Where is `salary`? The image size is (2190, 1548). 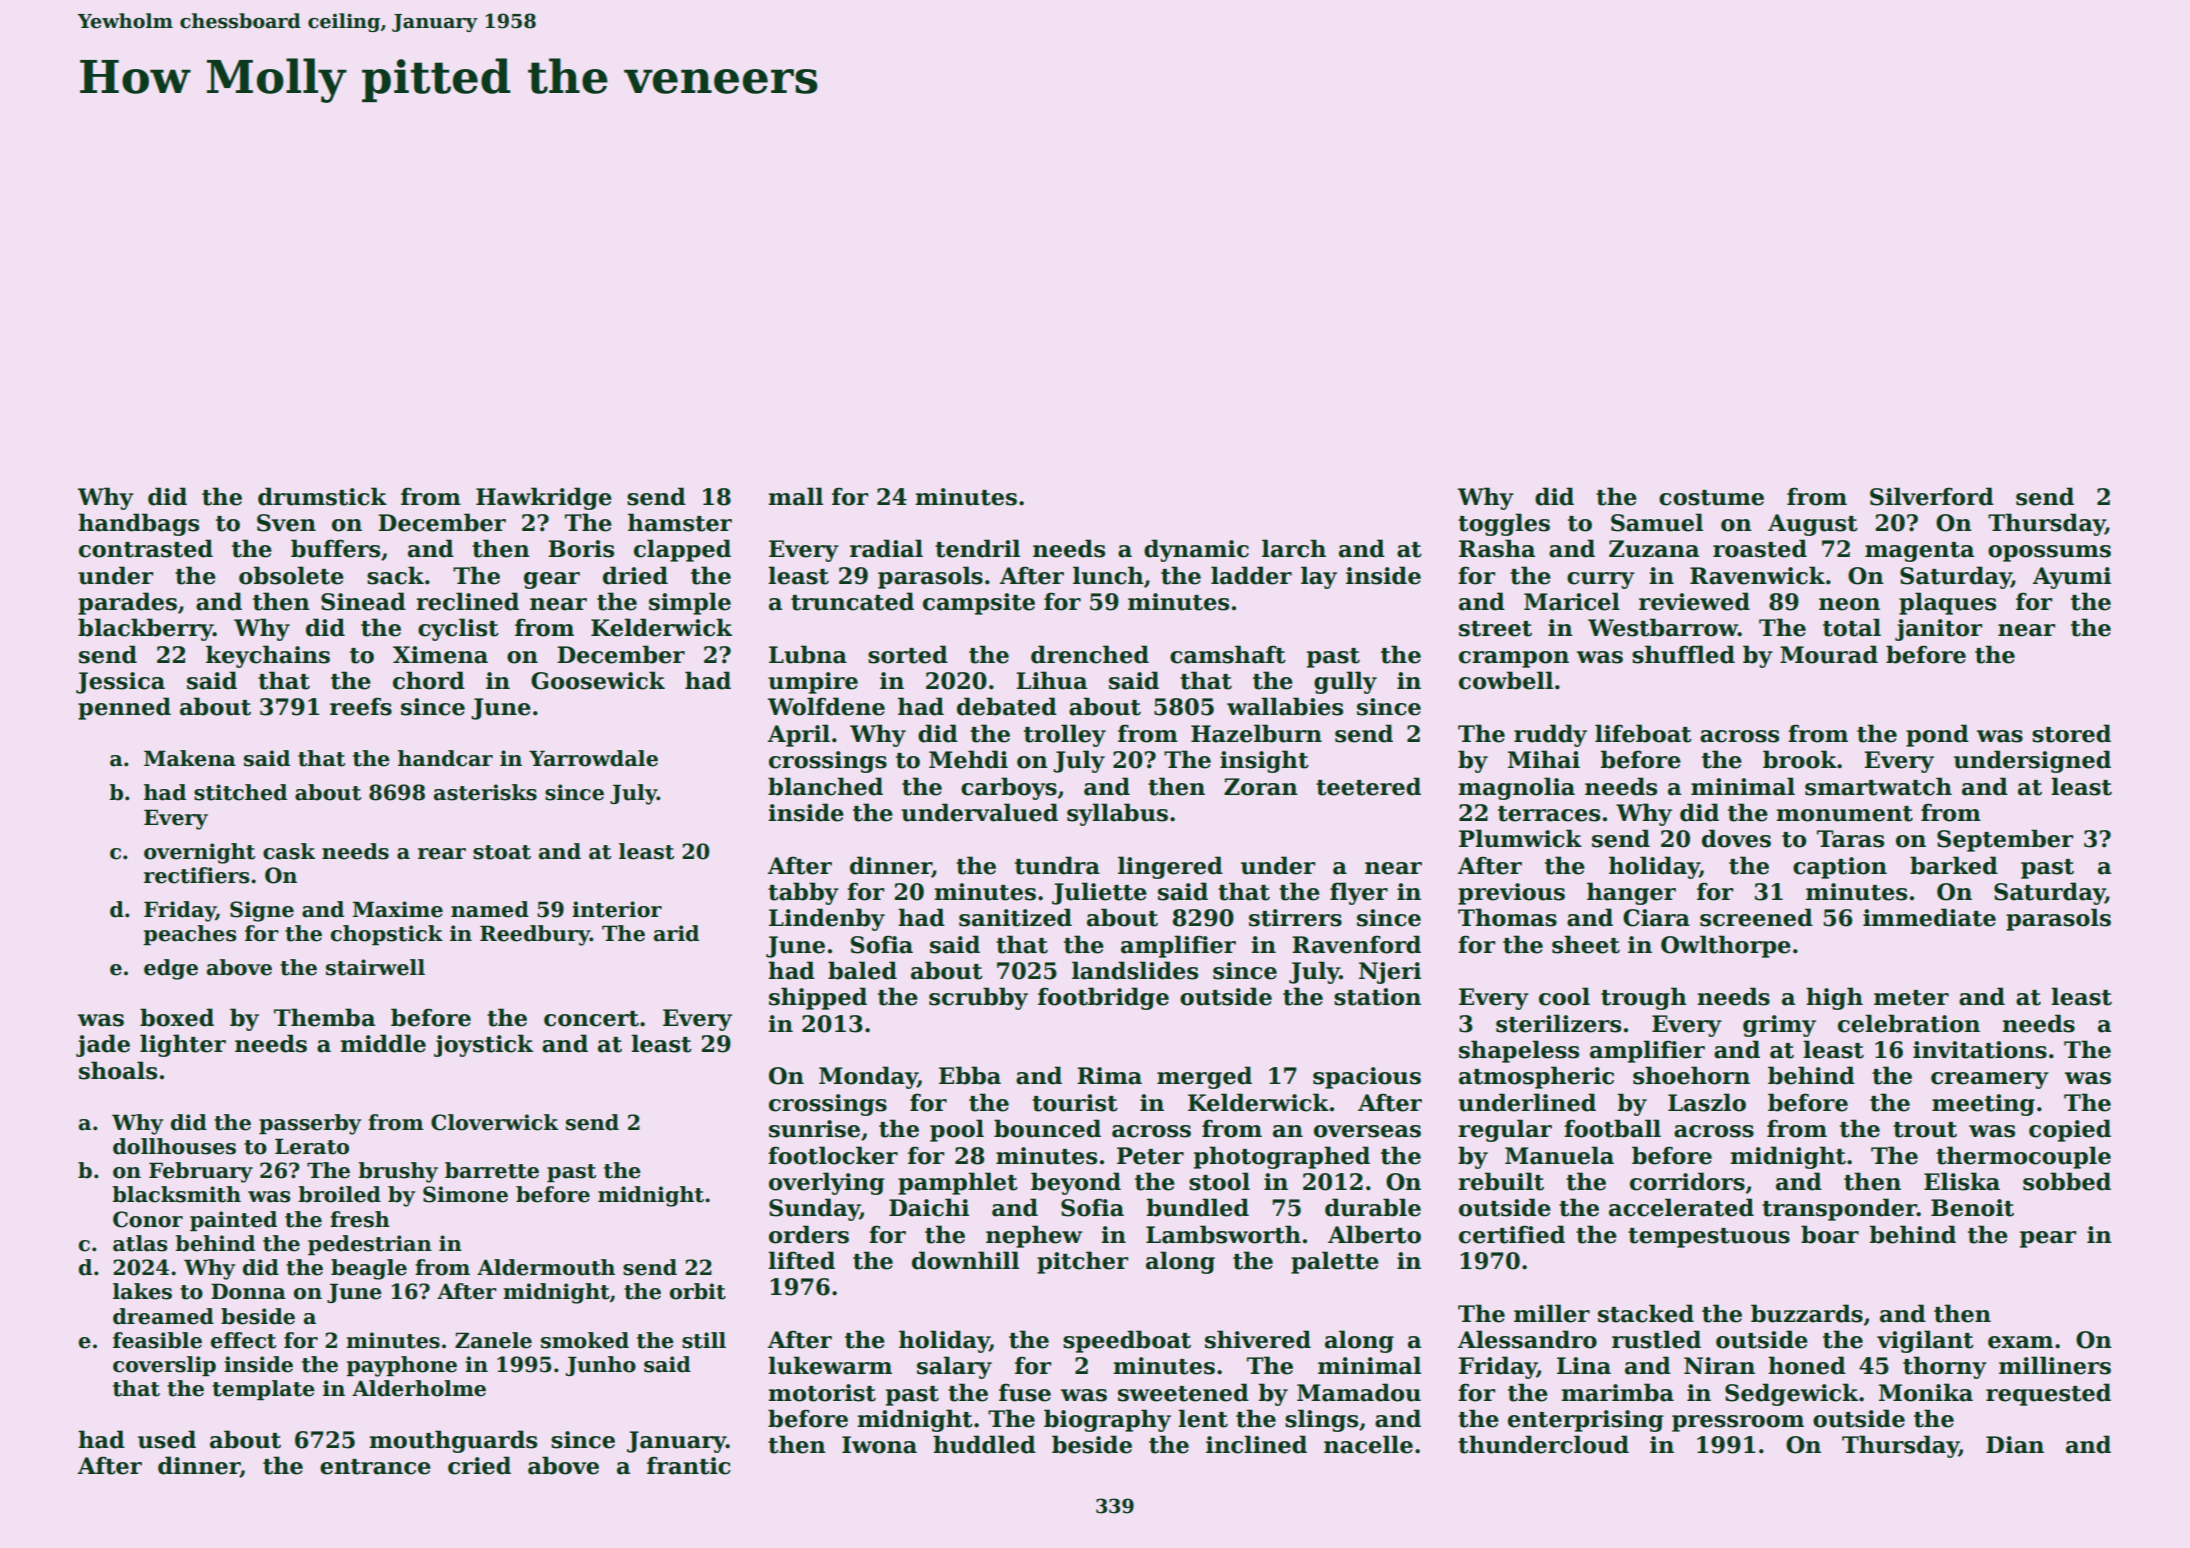 salary is located at coordinates (954, 1367).
